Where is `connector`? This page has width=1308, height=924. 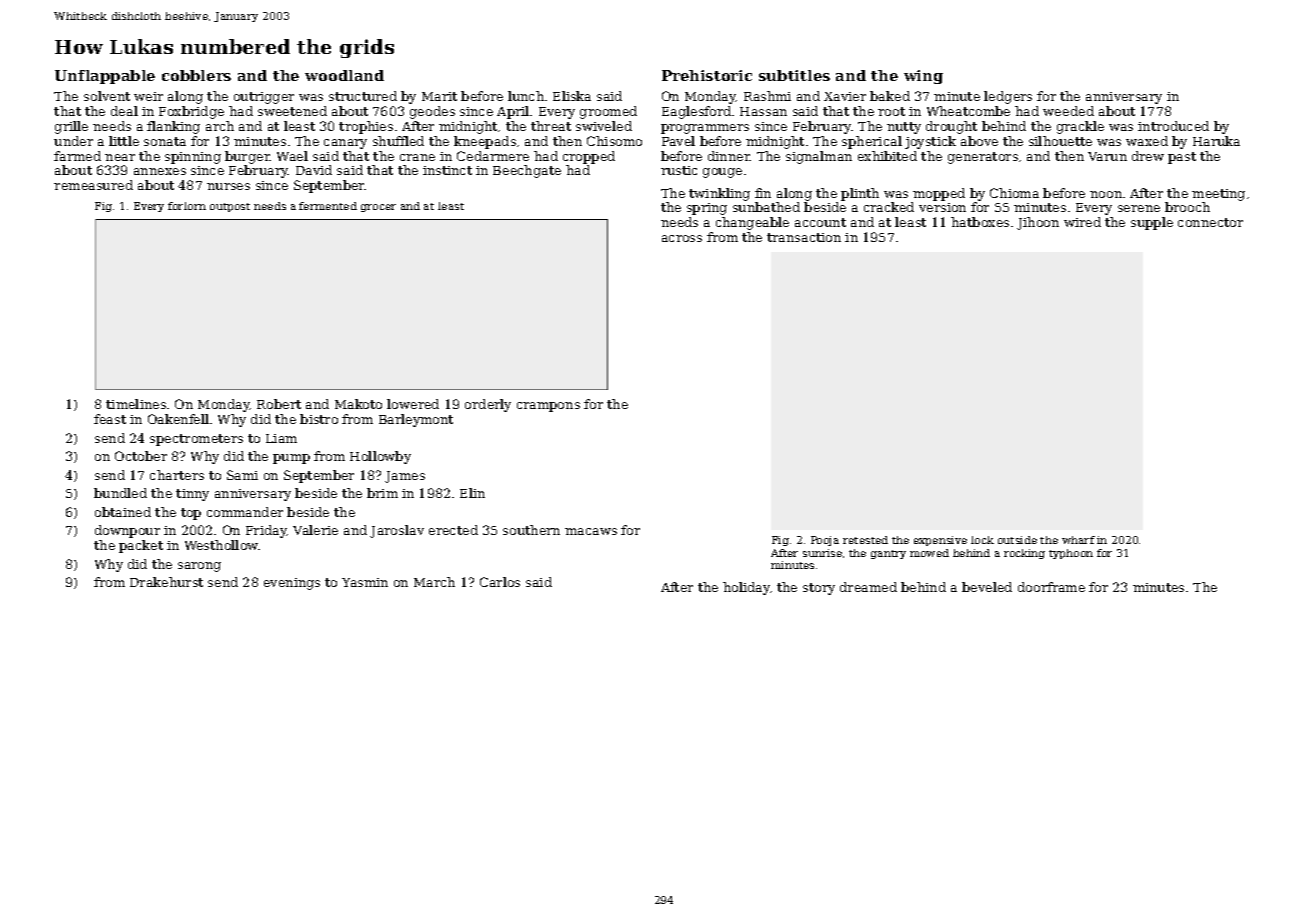 connector is located at coordinates (1210, 222).
